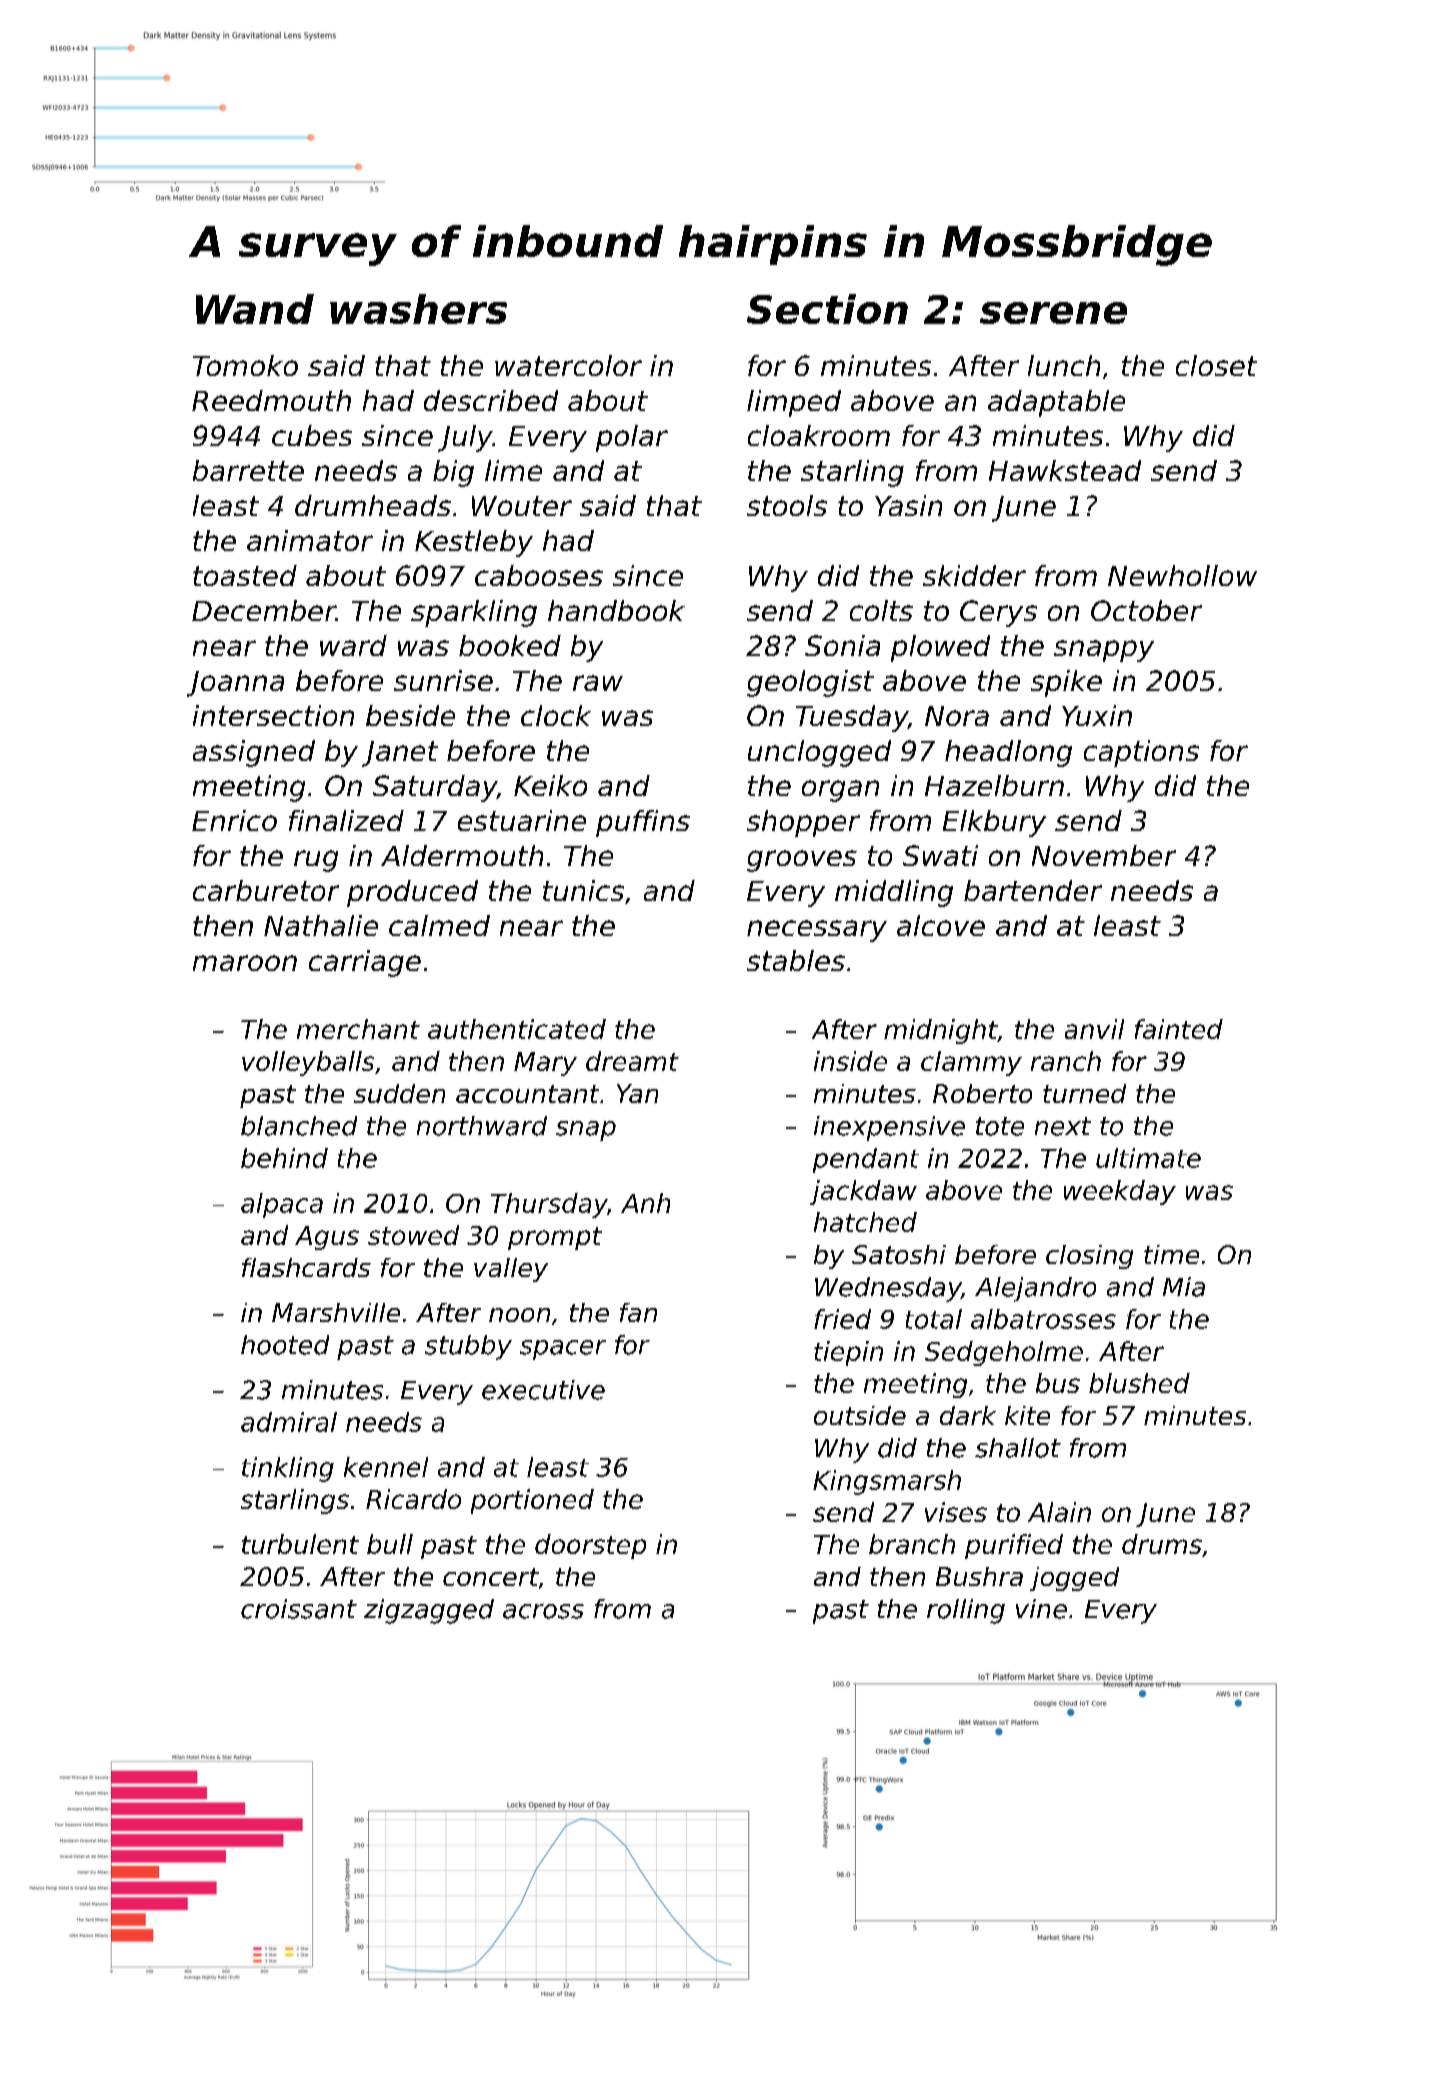  I want to click on tote, so click(1000, 1126).
